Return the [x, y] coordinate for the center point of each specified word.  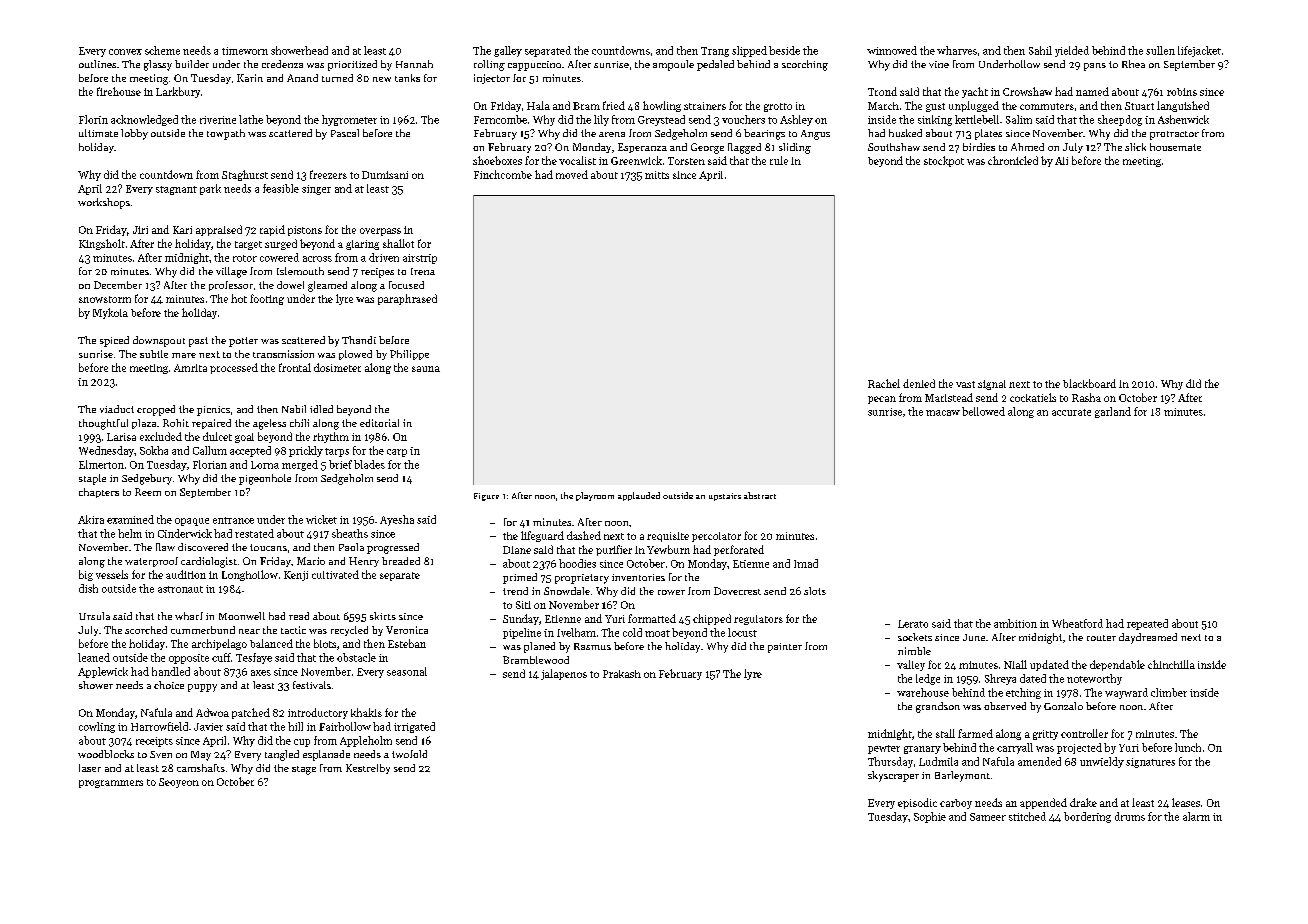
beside [784, 50]
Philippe [409, 355]
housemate [1175, 147]
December [118, 285]
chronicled [1013, 160]
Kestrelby [368, 769]
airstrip [420, 259]
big [86, 575]
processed [234, 368]
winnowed [892, 50]
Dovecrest [737, 591]
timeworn [245, 51]
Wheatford [1077, 623]
